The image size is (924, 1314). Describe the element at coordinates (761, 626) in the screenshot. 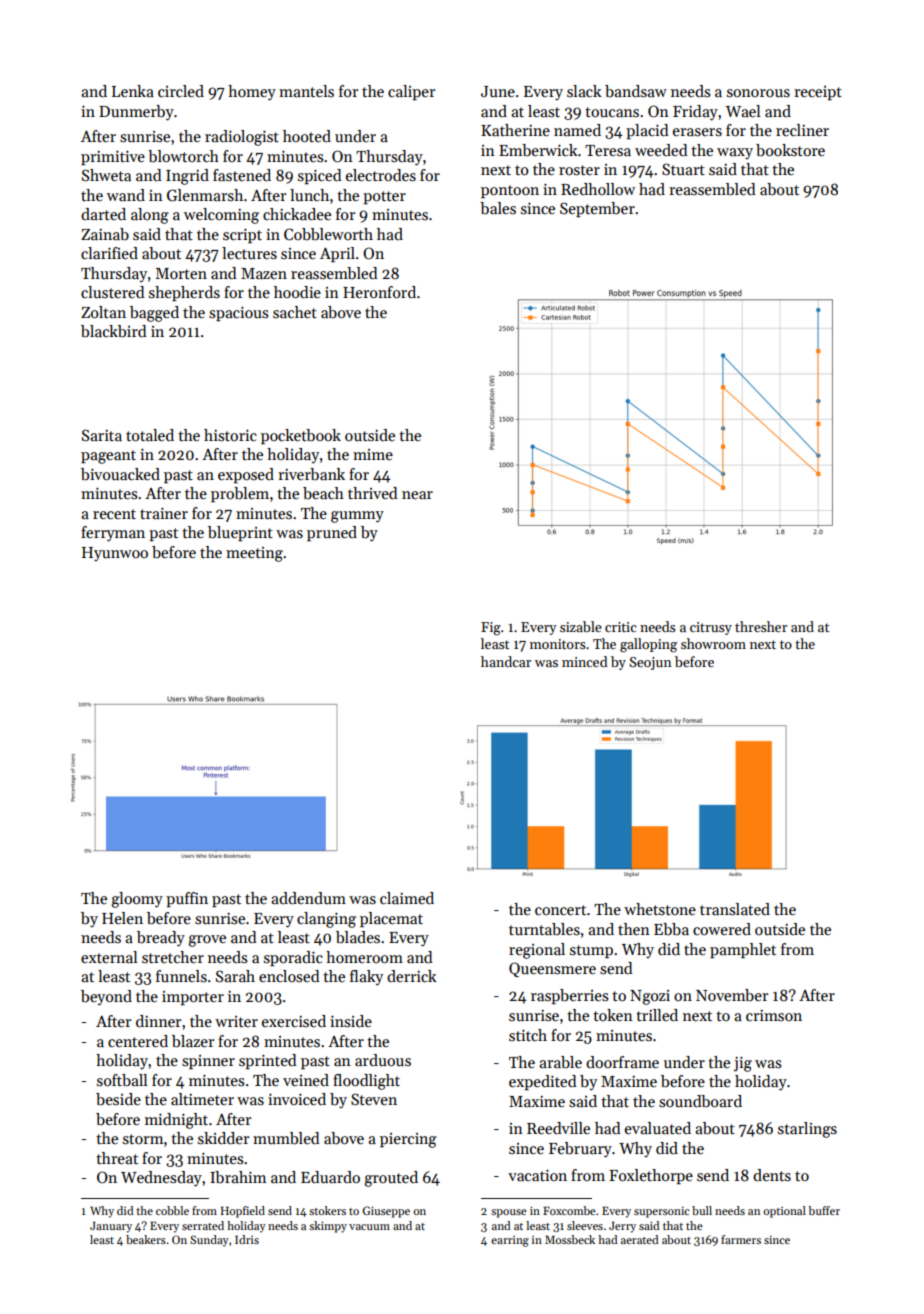

I see `thresher` at that location.
